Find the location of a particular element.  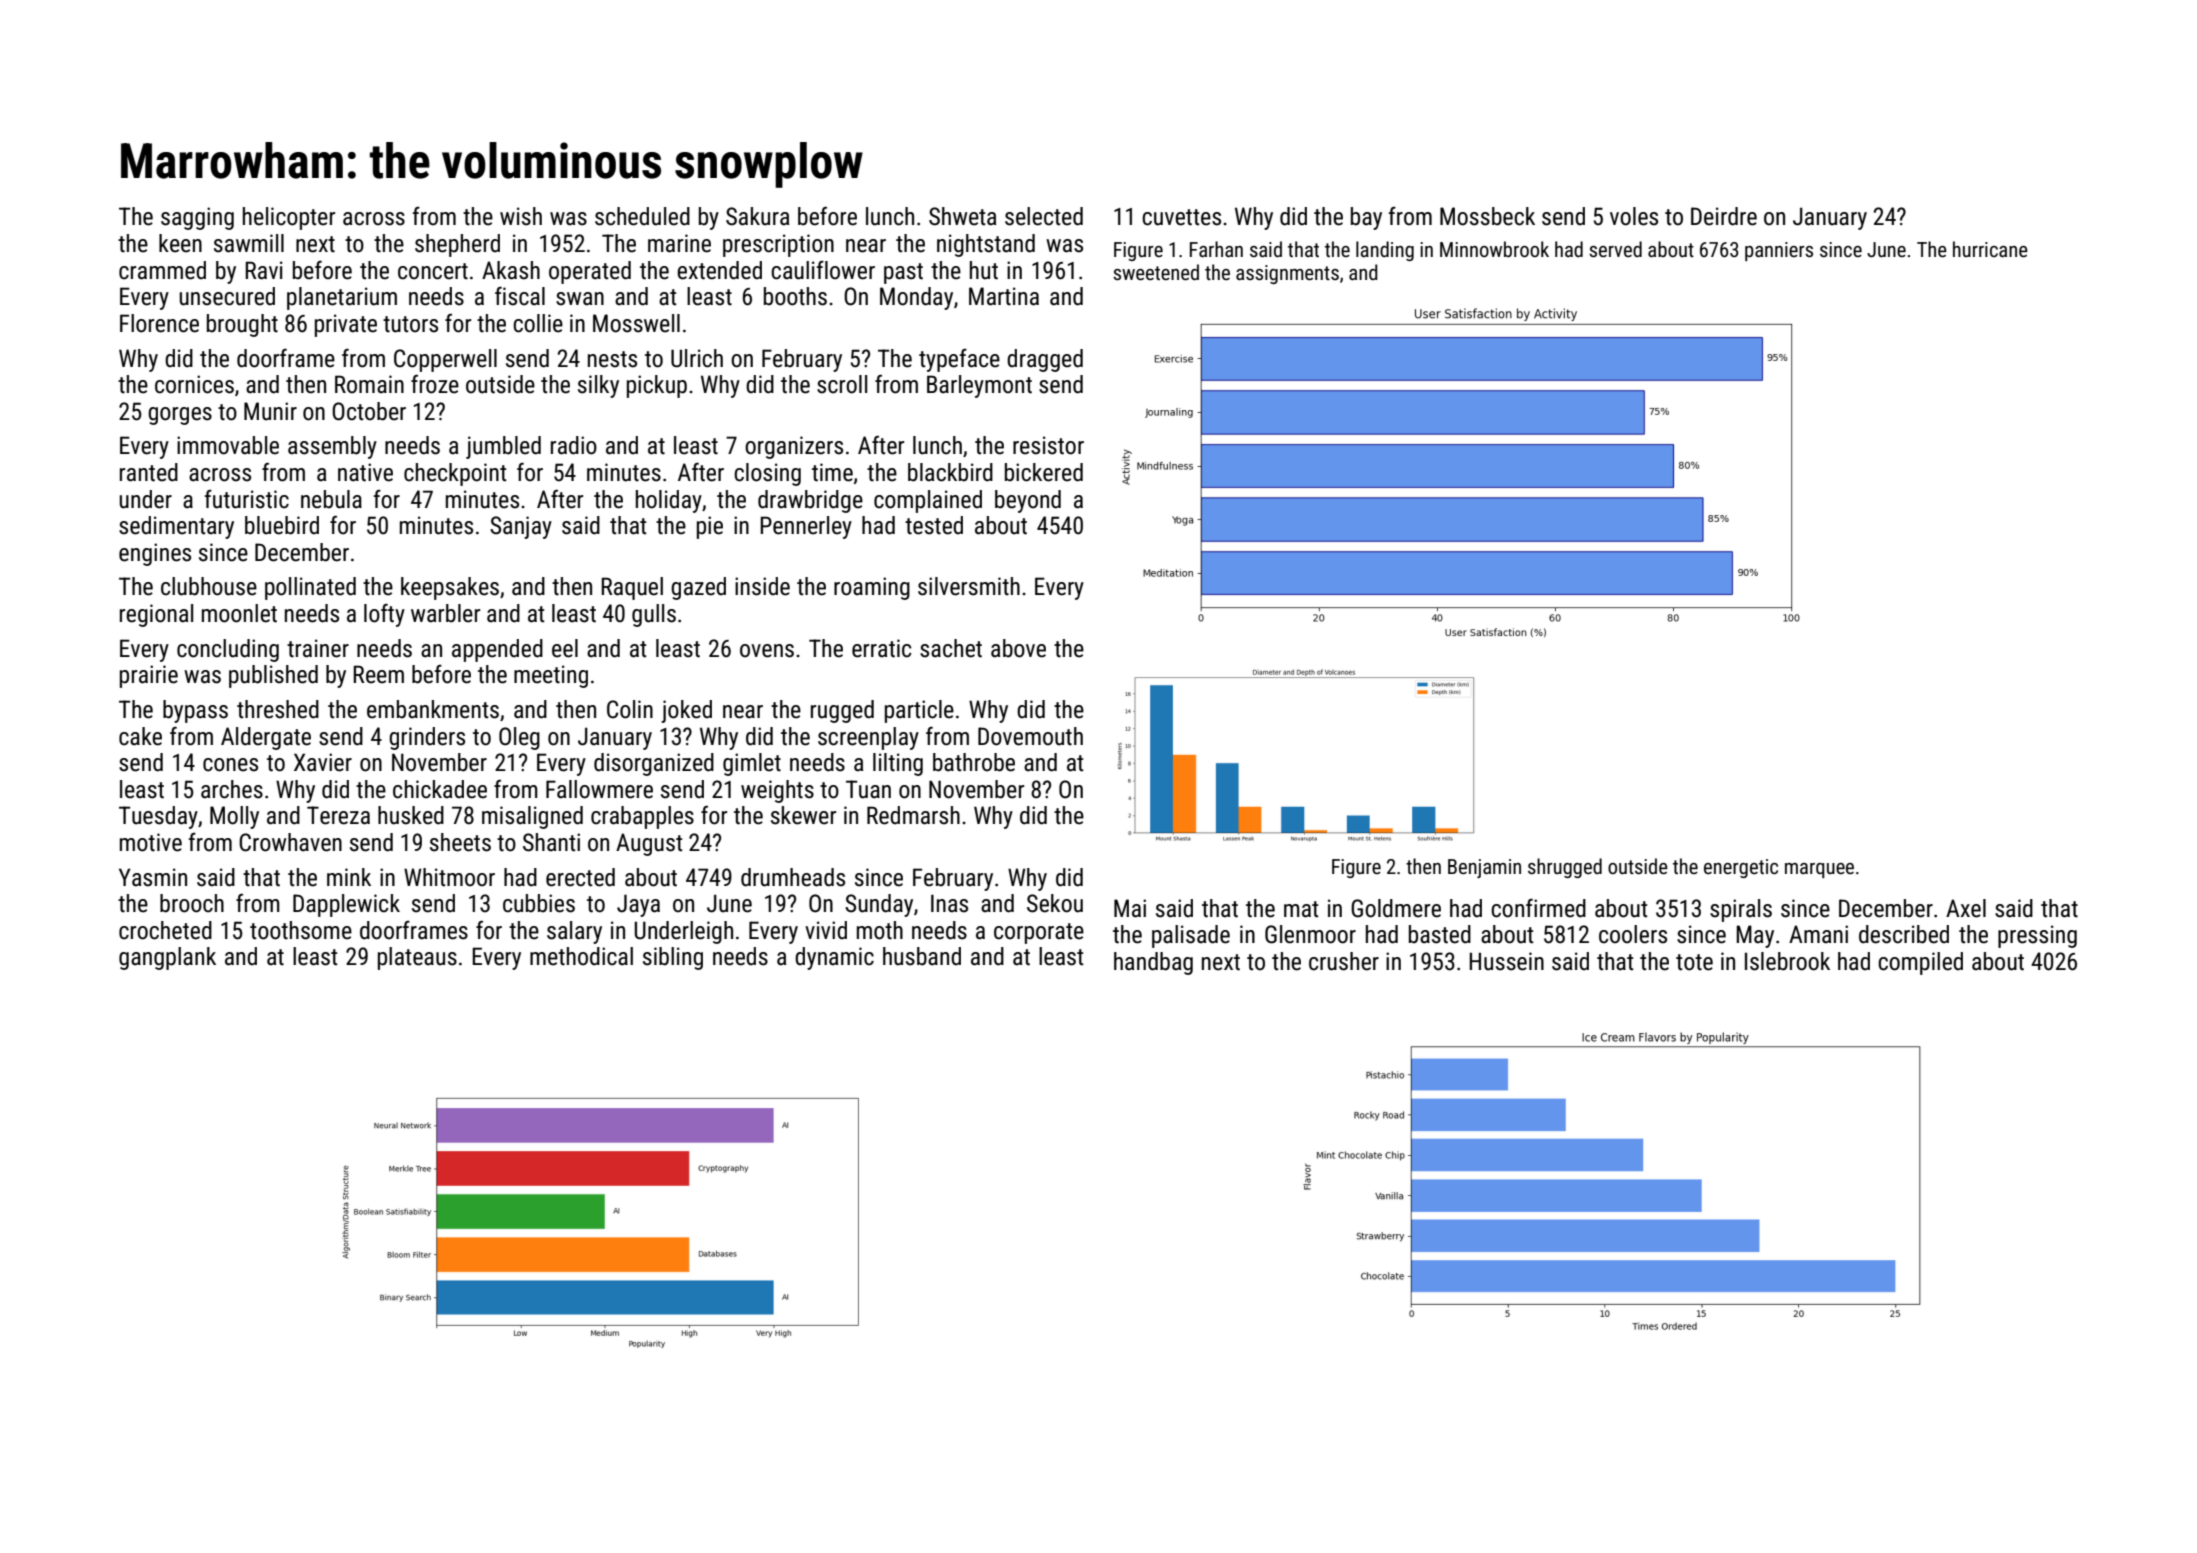

meeting is located at coordinates (551, 676).
